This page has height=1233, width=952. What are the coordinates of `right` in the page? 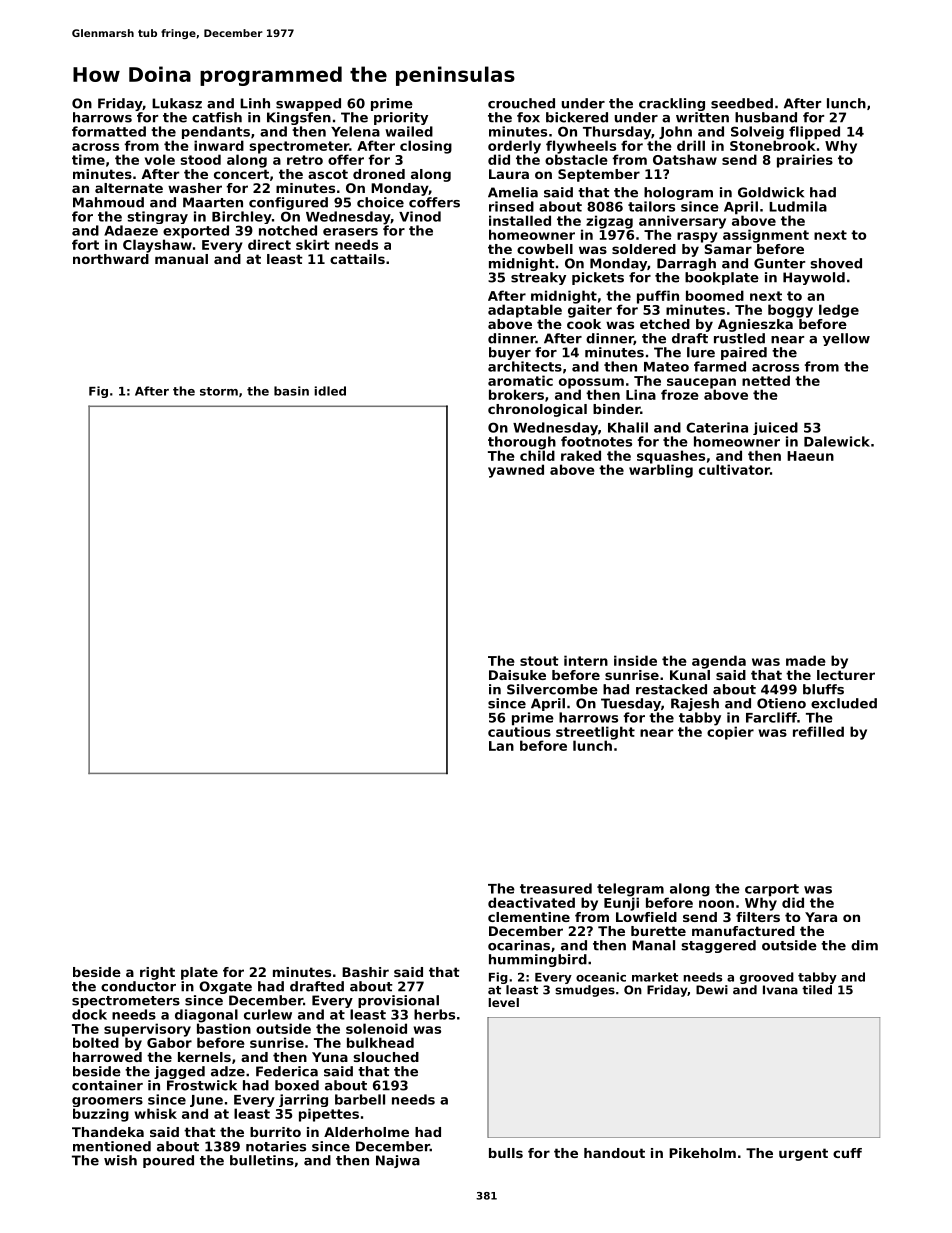 It's located at (157, 973).
